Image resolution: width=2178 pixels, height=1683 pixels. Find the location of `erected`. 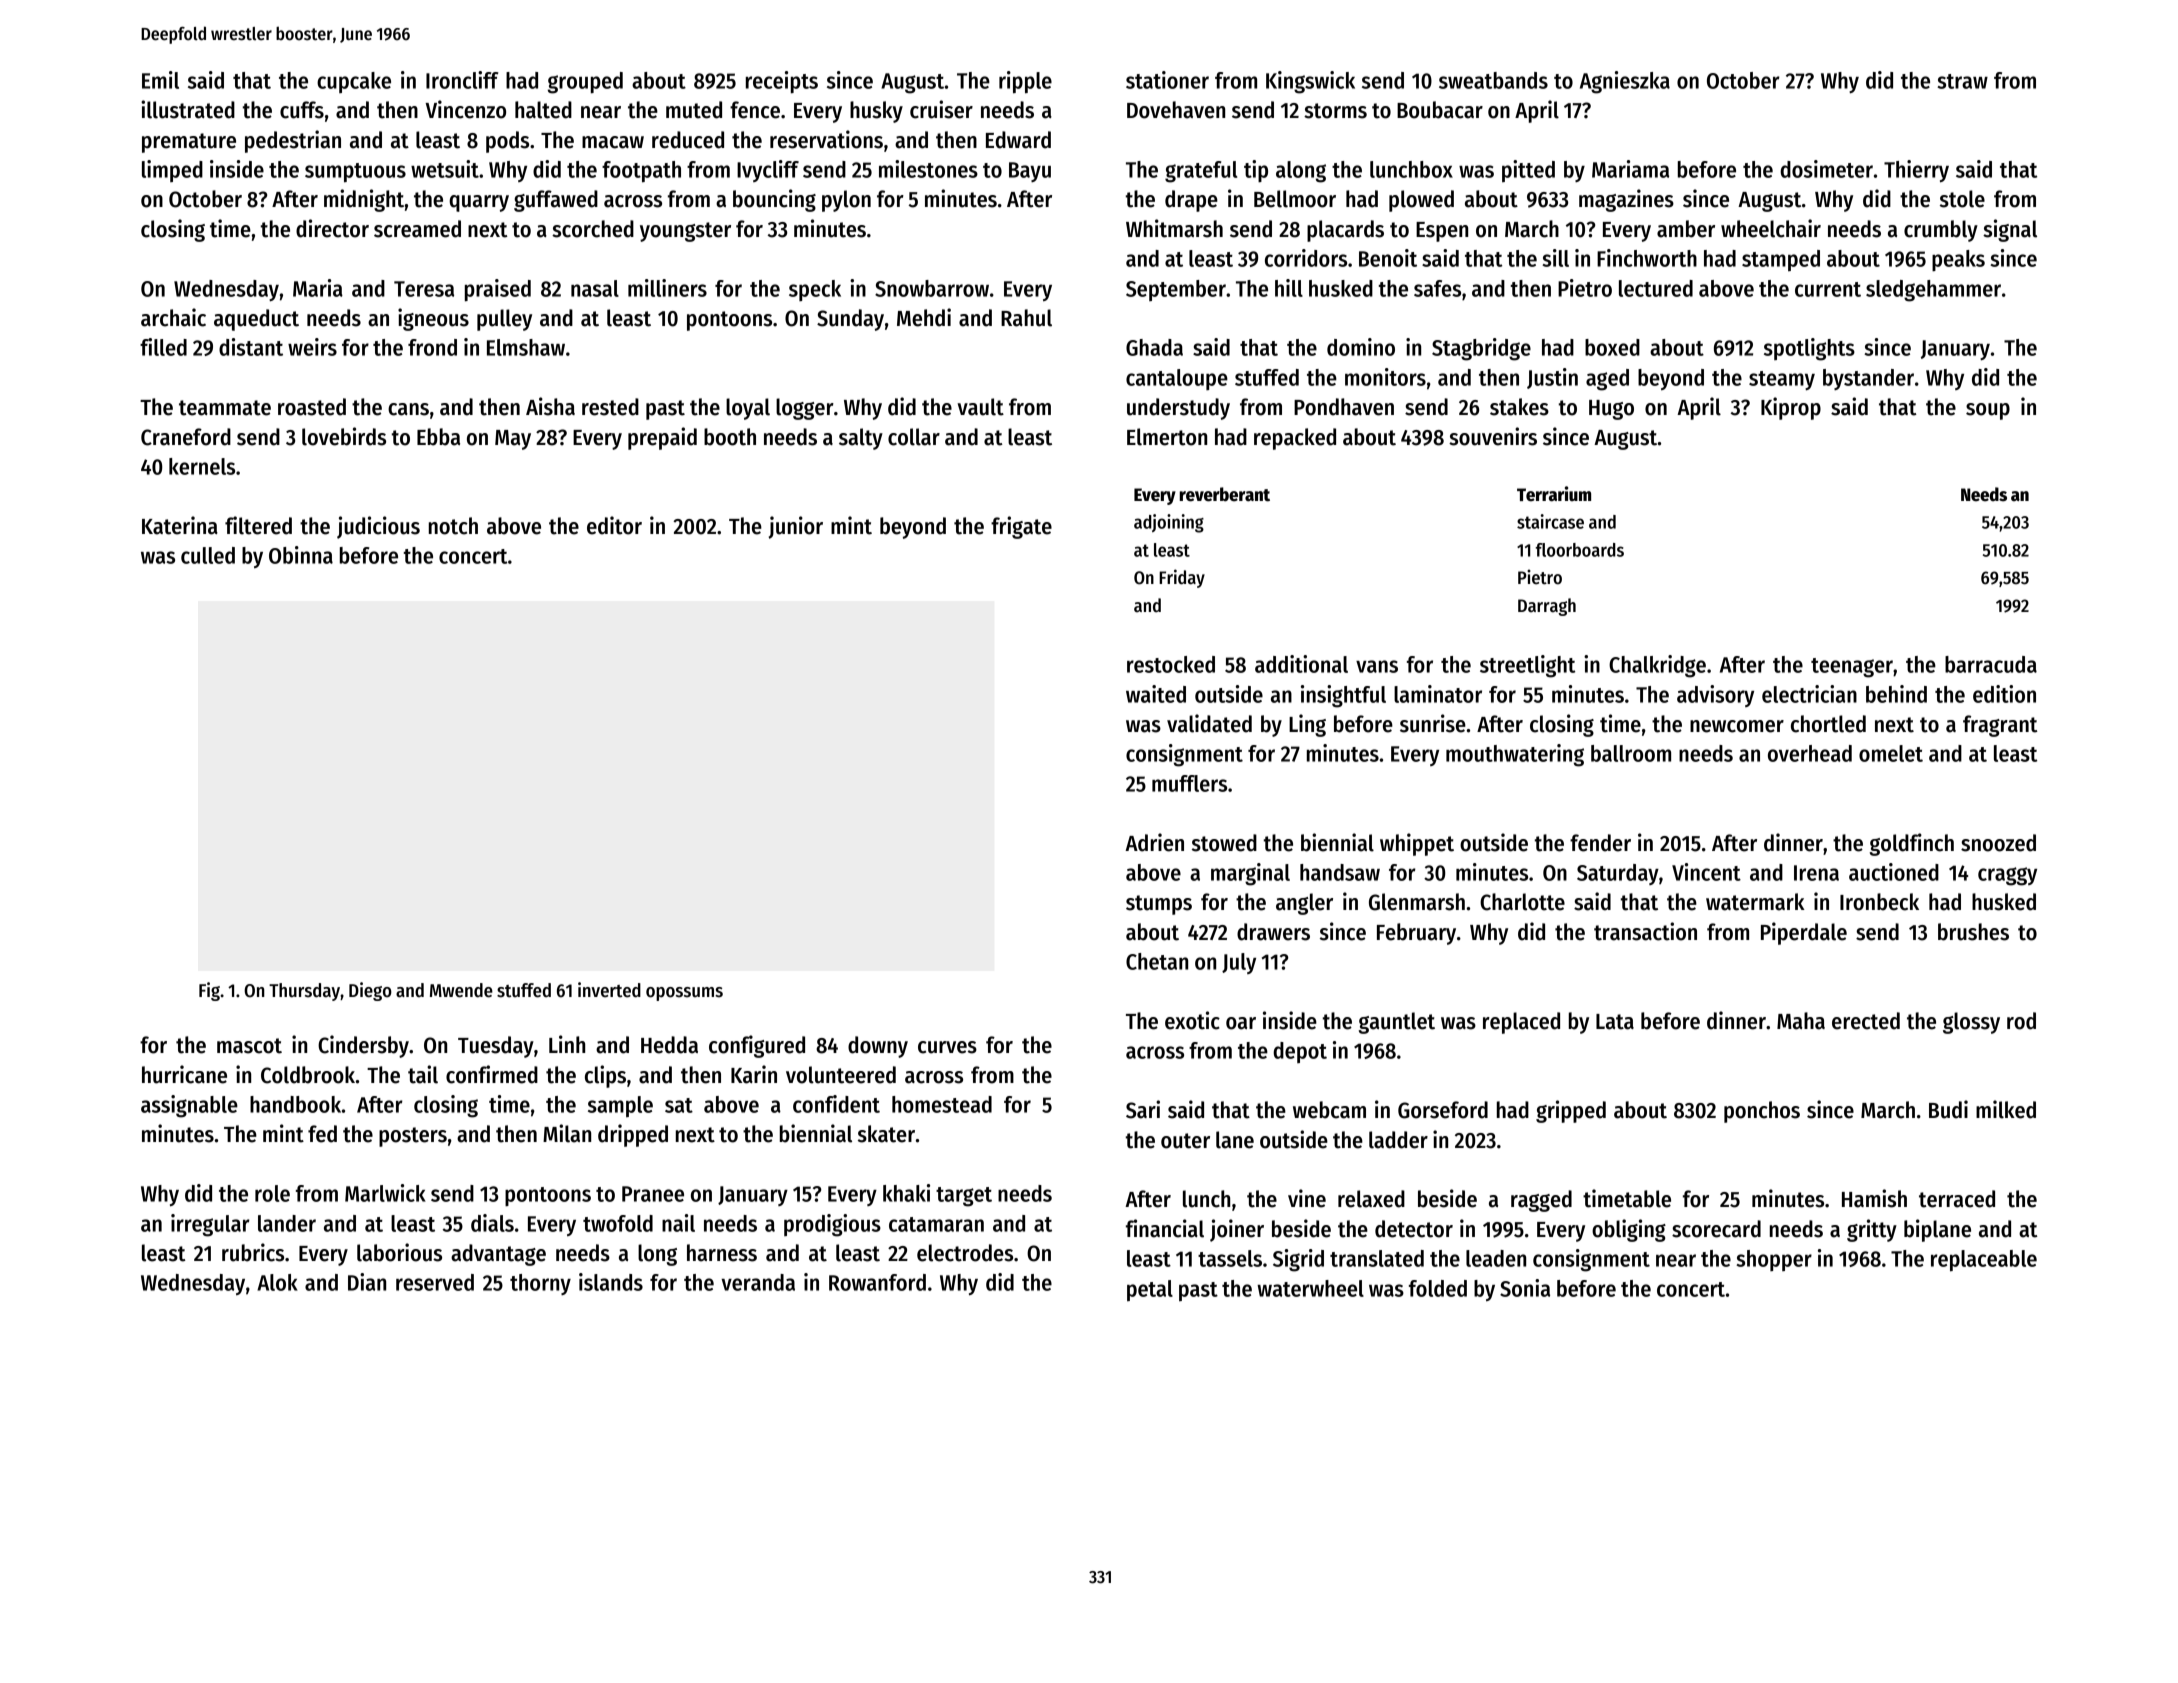

erected is located at coordinates (1866, 1021).
